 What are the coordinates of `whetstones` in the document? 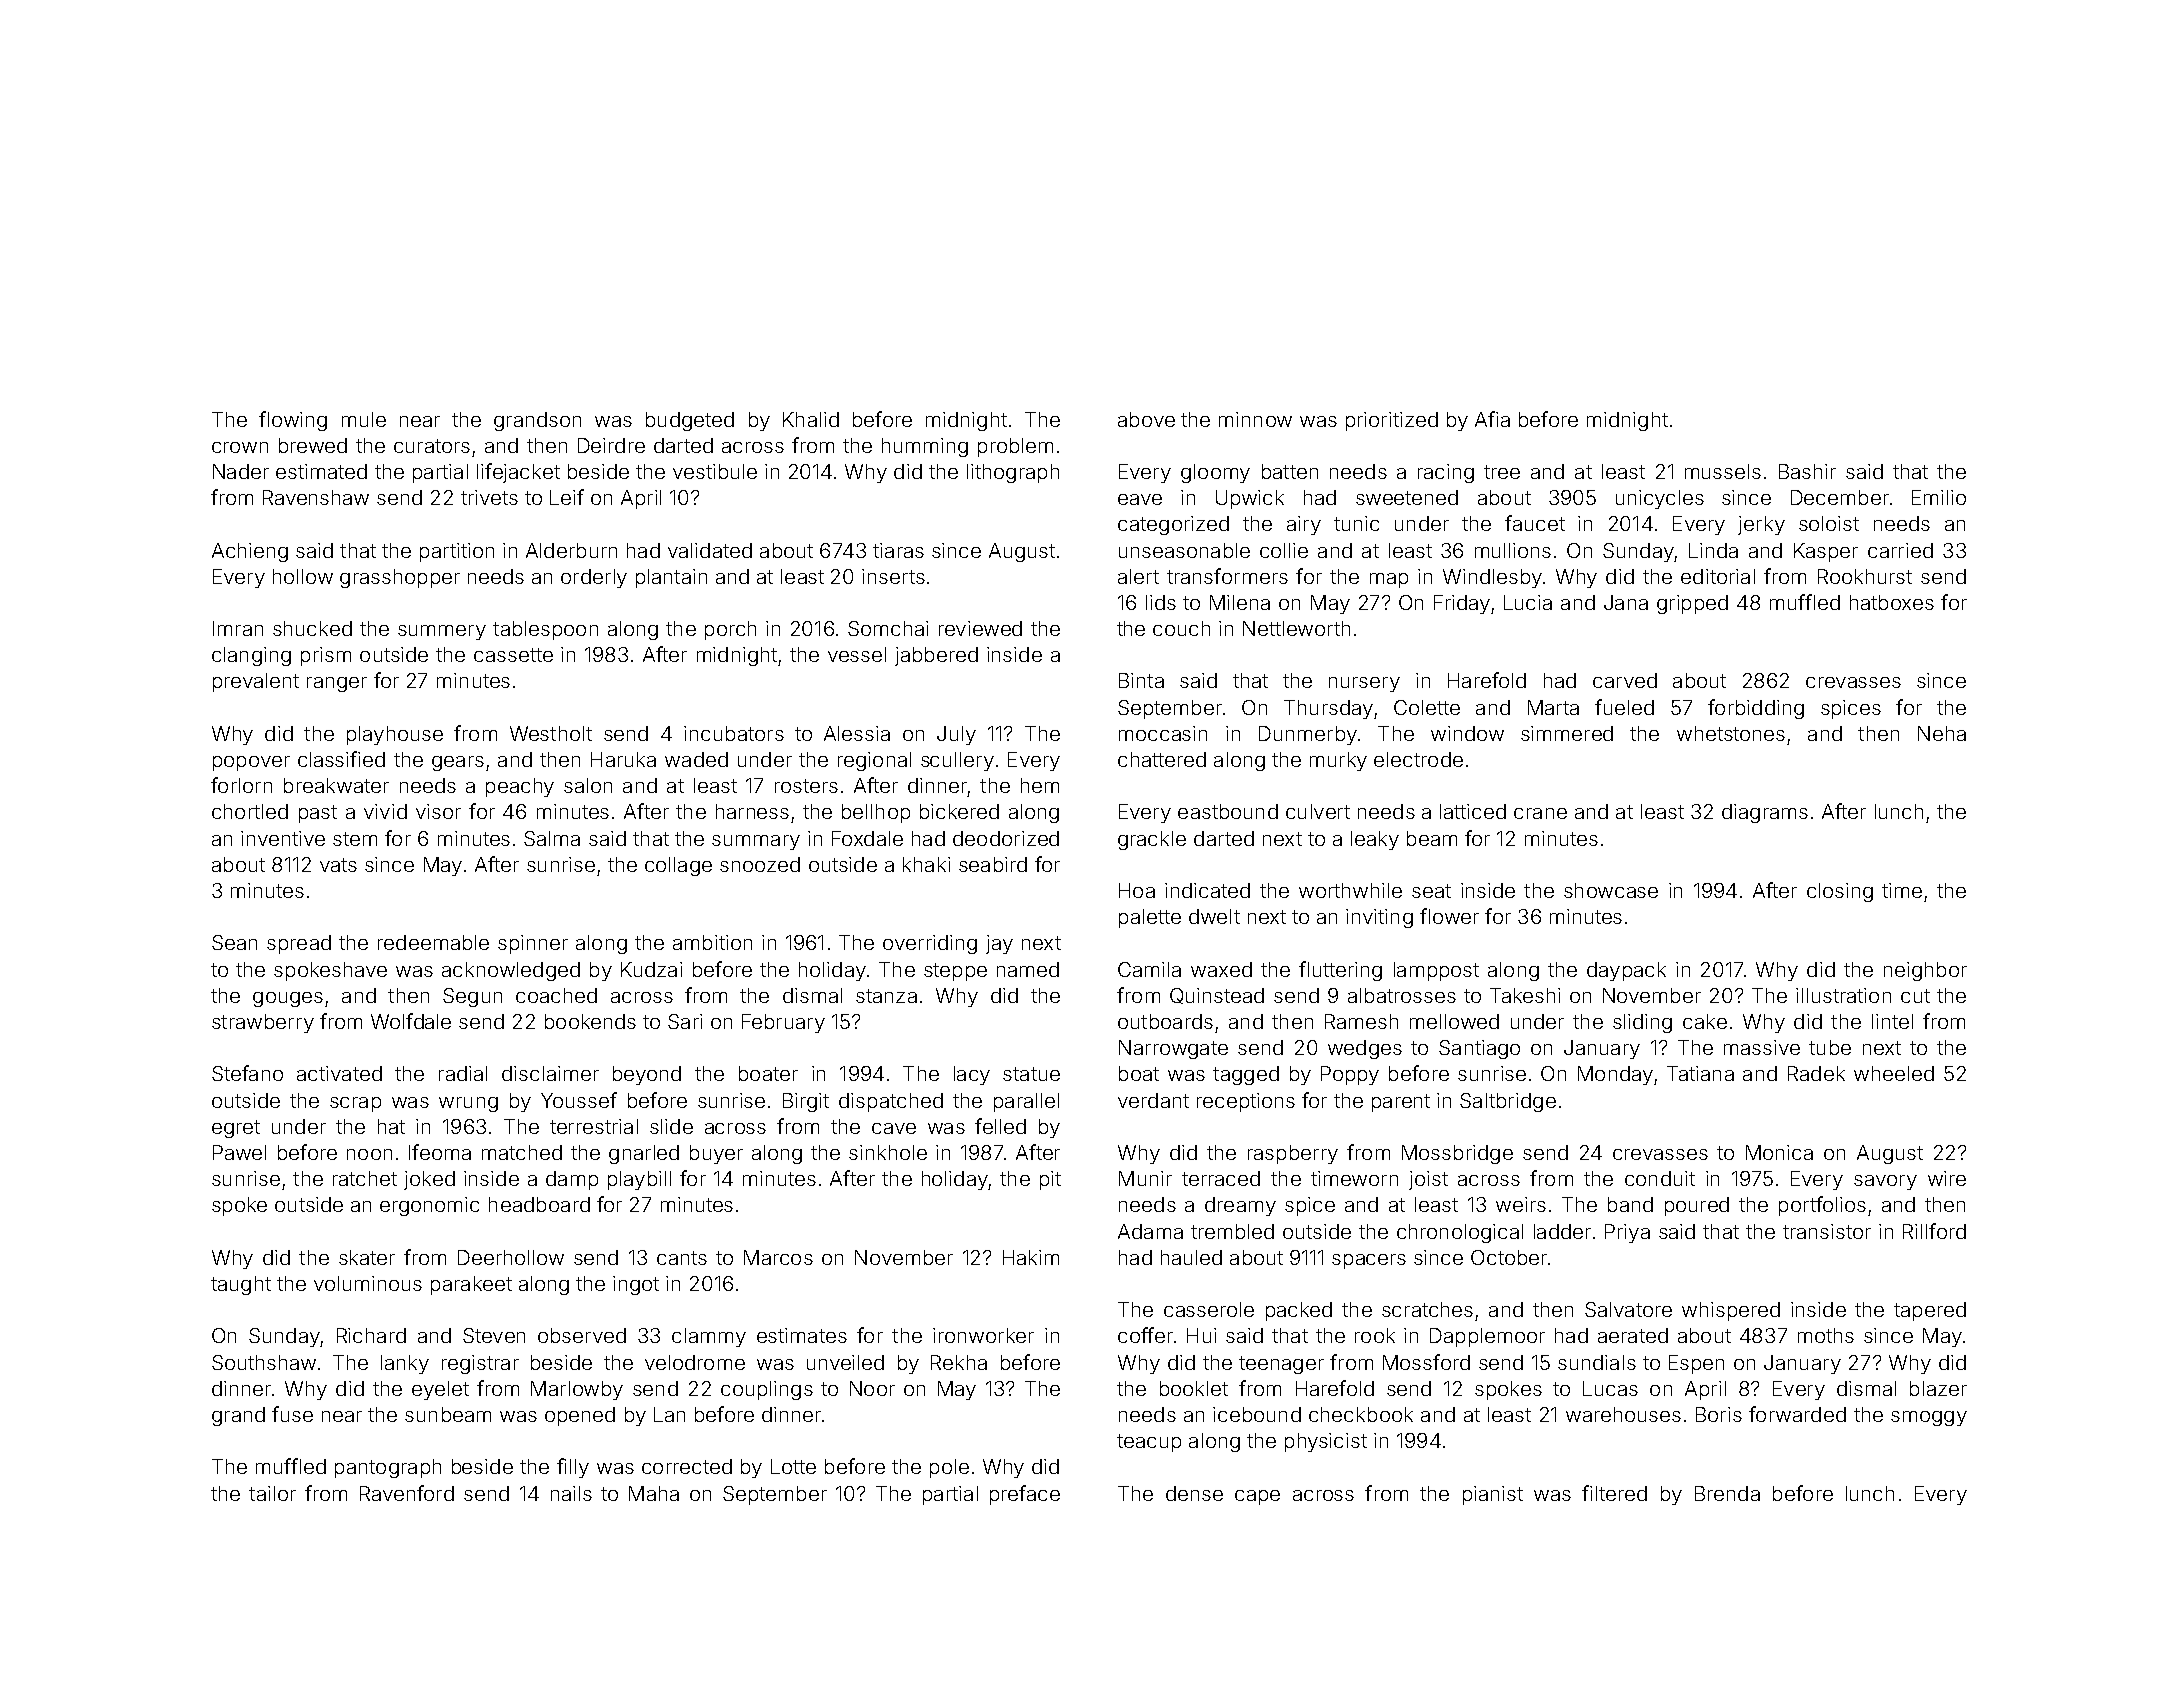 It's located at (1731, 733).
